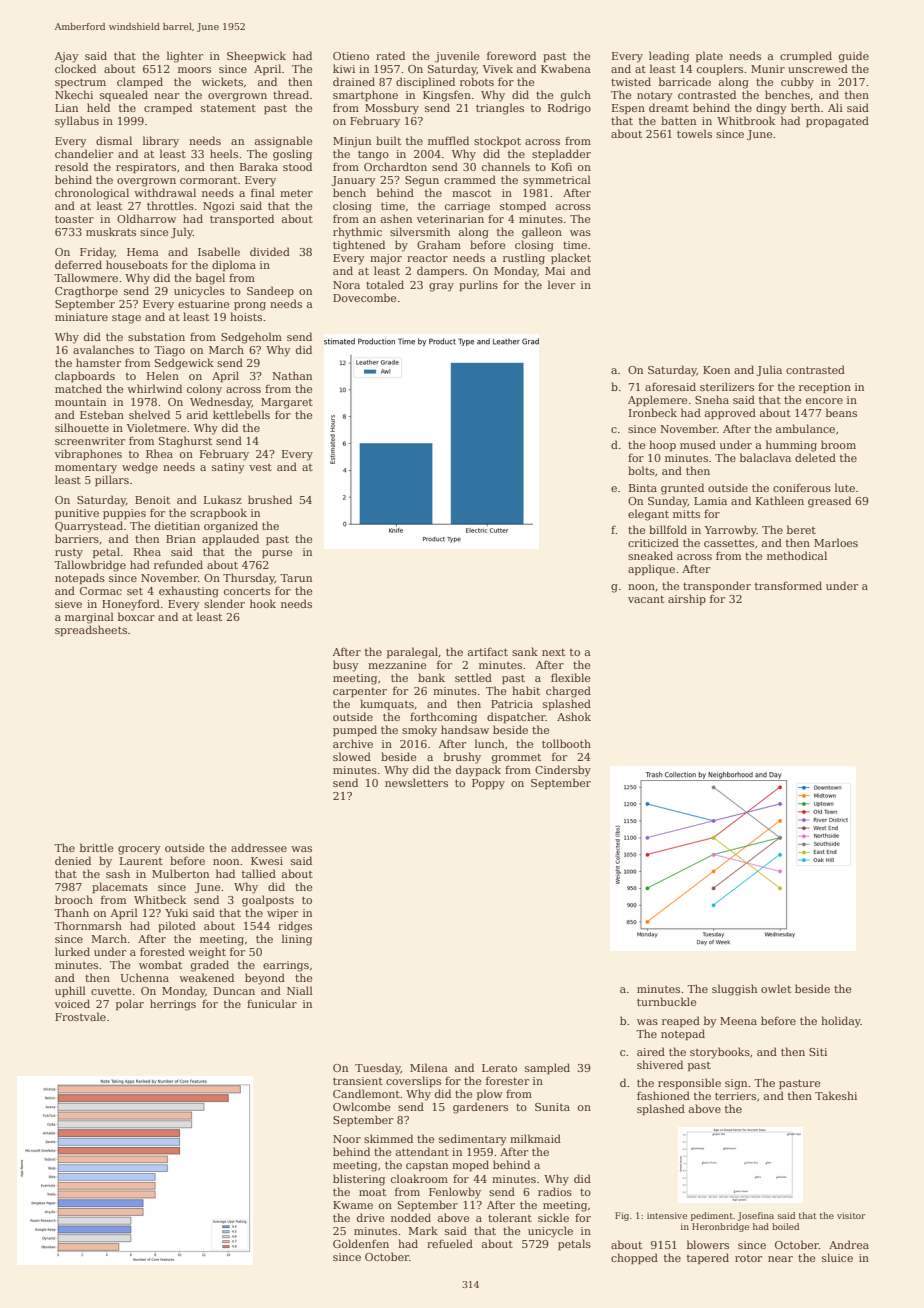 The width and height of the screenshot is (924, 1308). What do you see at coordinates (574, 716) in the screenshot?
I see `Ashok` at bounding box center [574, 716].
